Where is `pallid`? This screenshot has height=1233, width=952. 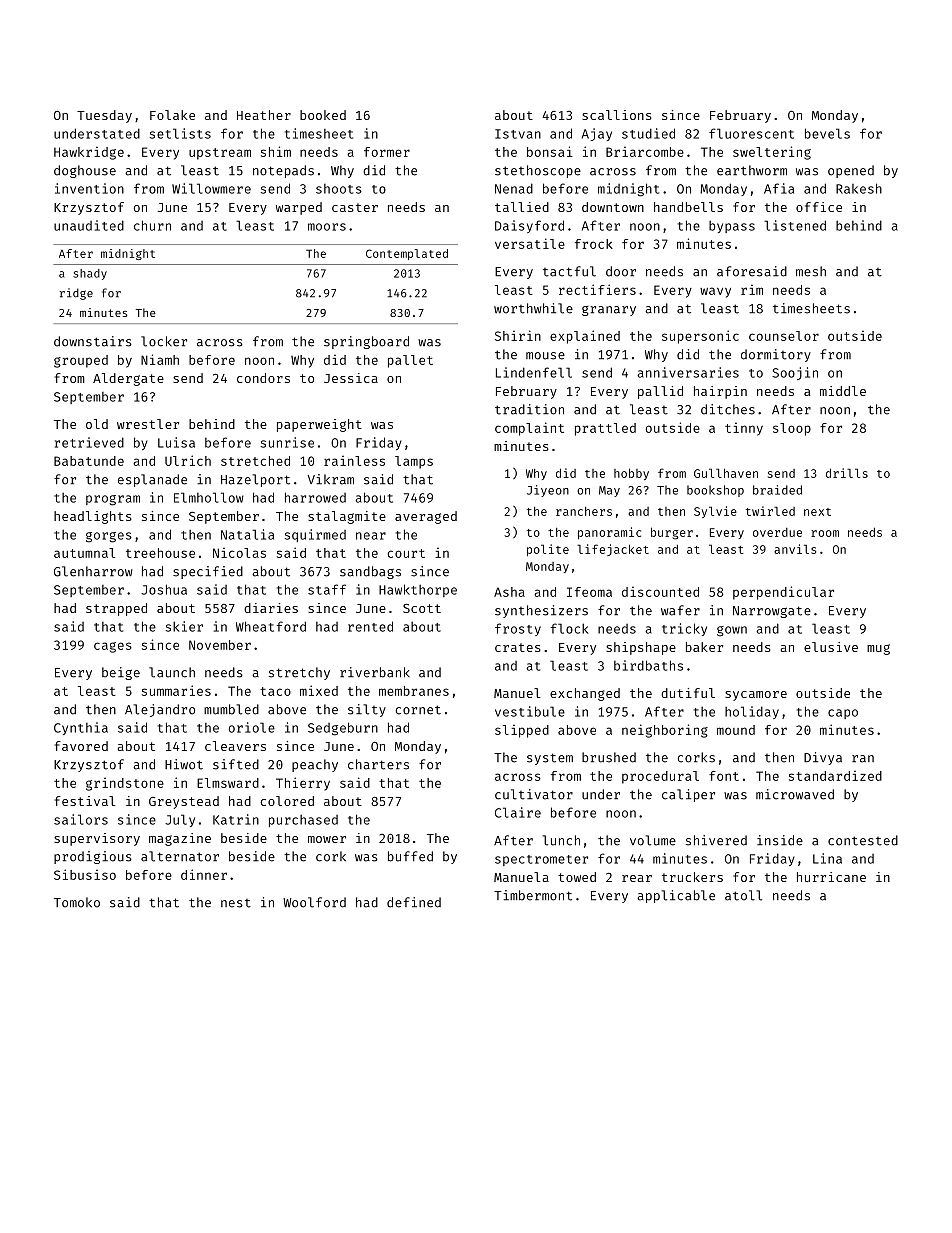 pallid is located at coordinates (660, 392).
